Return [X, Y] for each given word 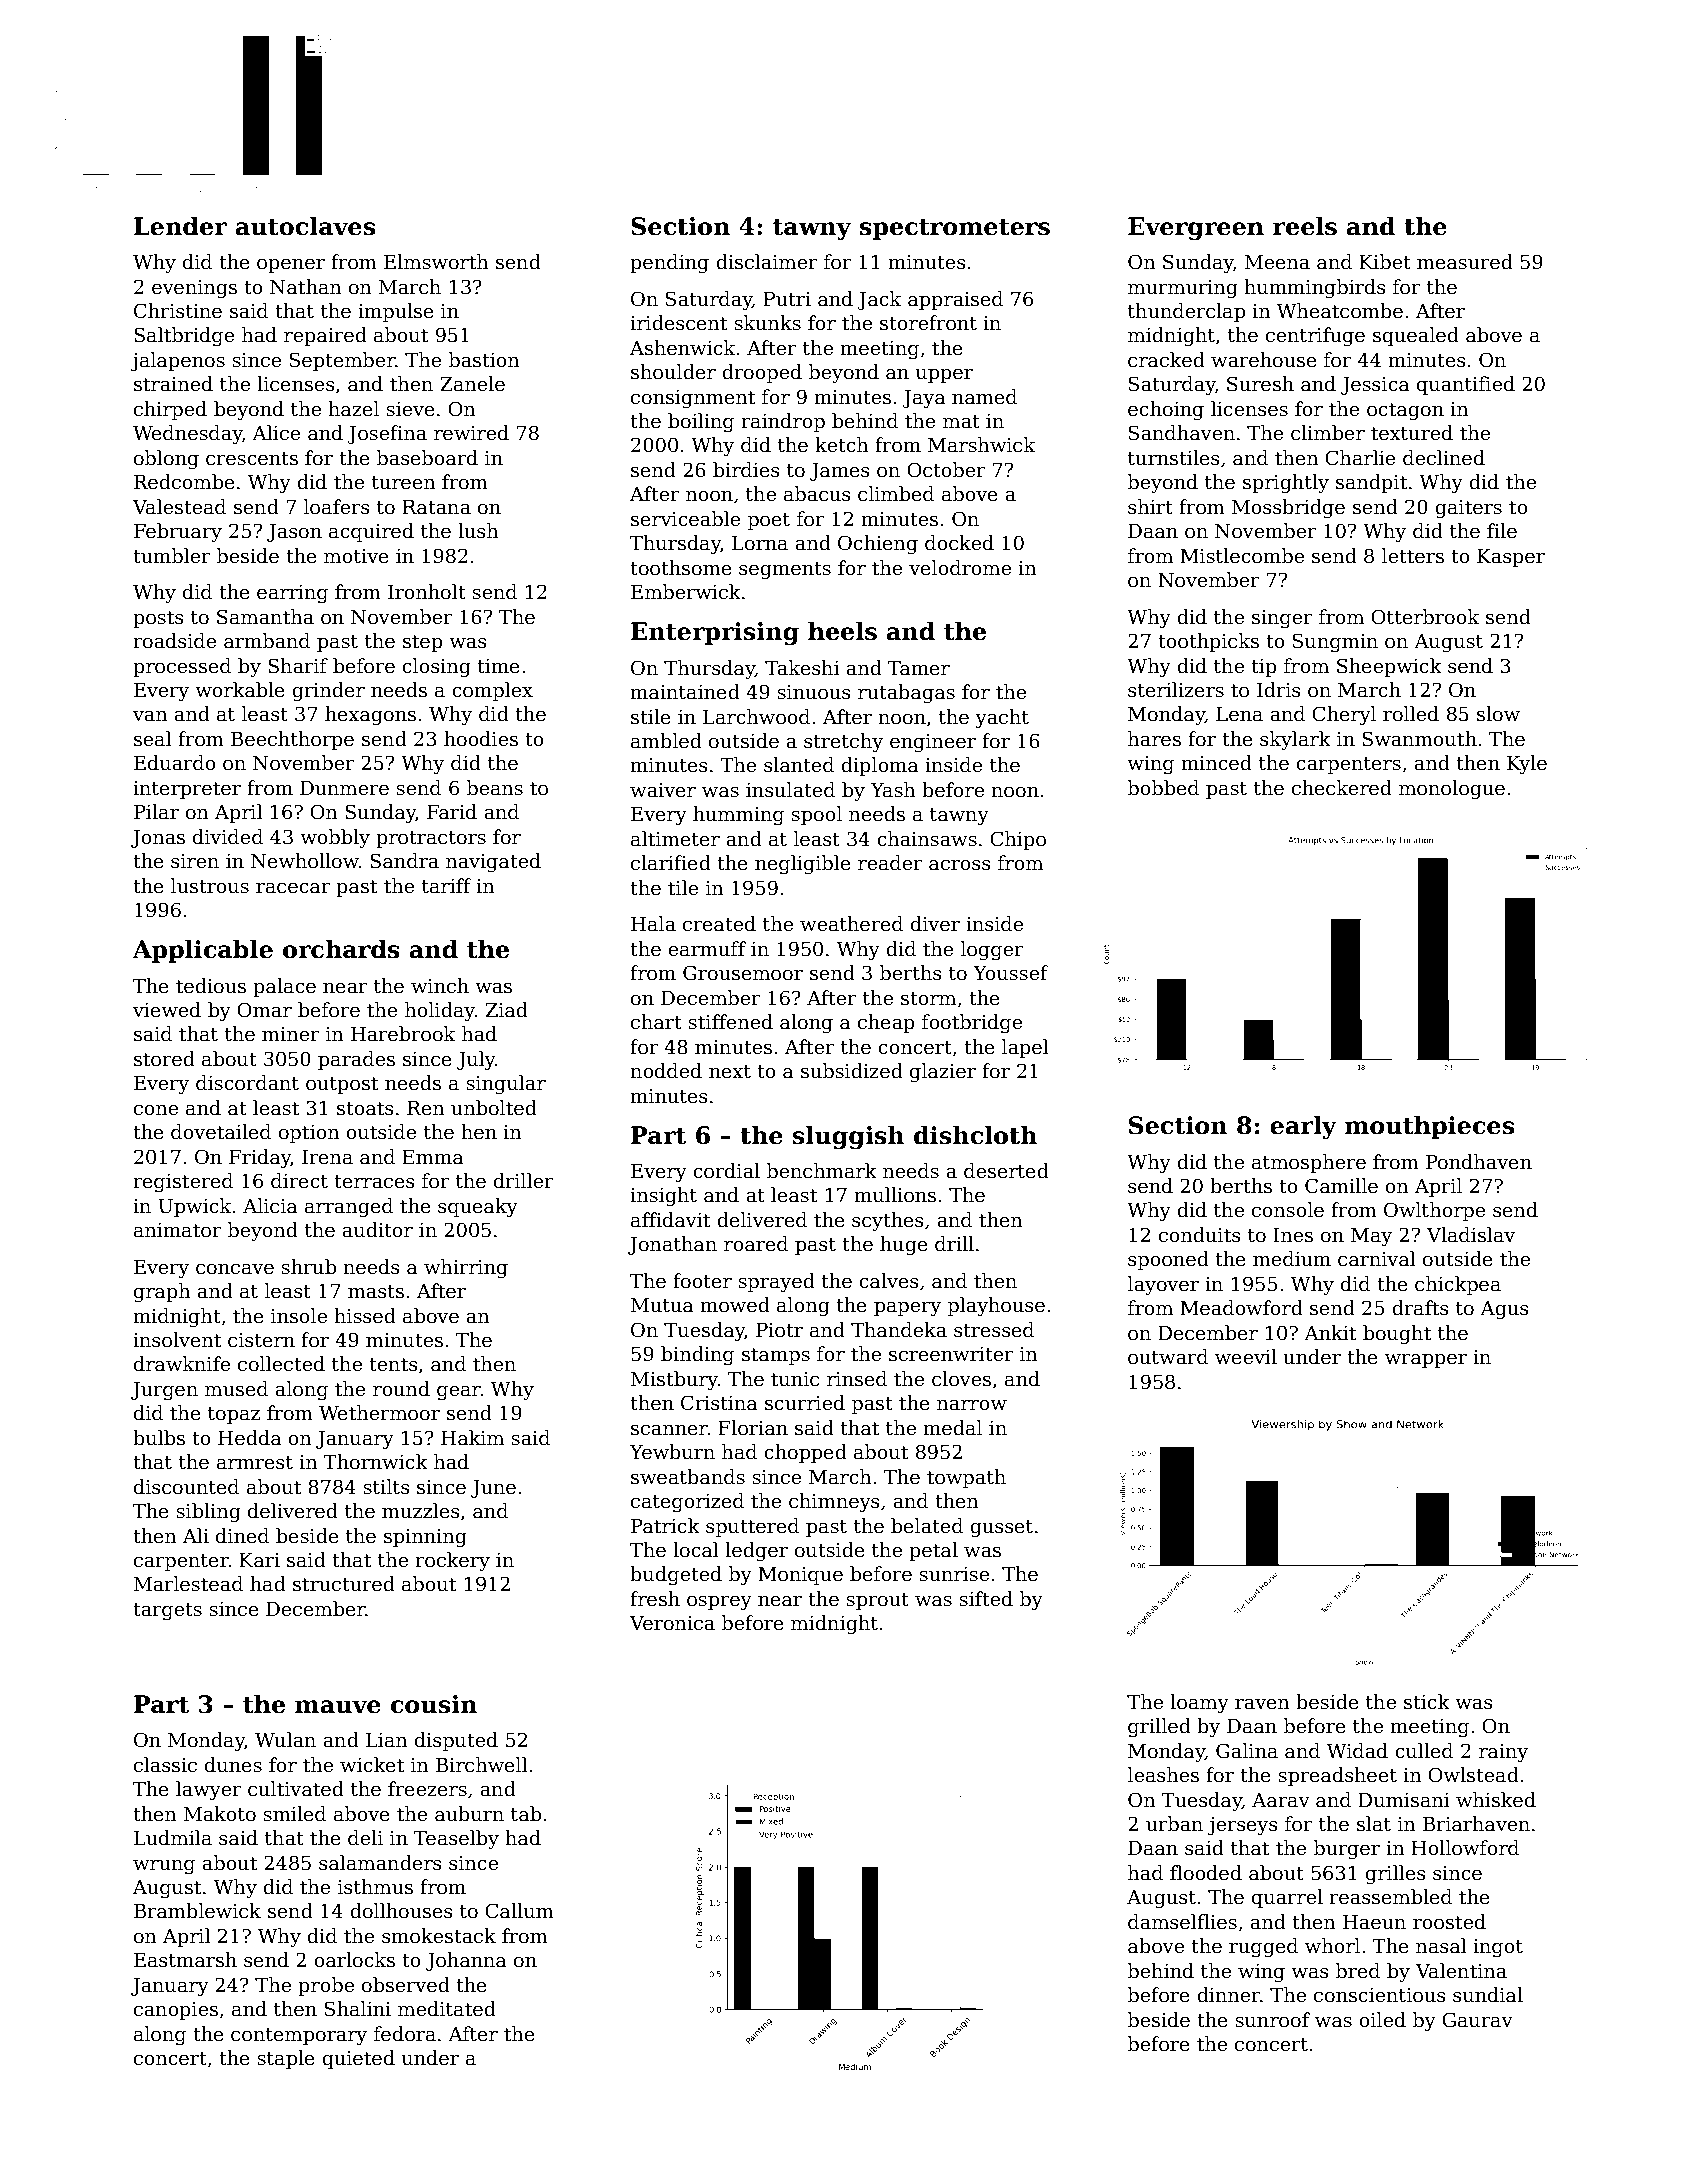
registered [183, 1182]
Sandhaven [1182, 433]
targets [167, 1611]
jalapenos [178, 361]
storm [928, 999]
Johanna [466, 1961]
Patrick [665, 1526]
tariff [447, 886]
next [730, 1072]
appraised [955, 300]
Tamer [919, 668]
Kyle [1527, 764]
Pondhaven [1479, 1162]
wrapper [1426, 1361]
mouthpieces [1429, 1127]
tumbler [172, 556]
